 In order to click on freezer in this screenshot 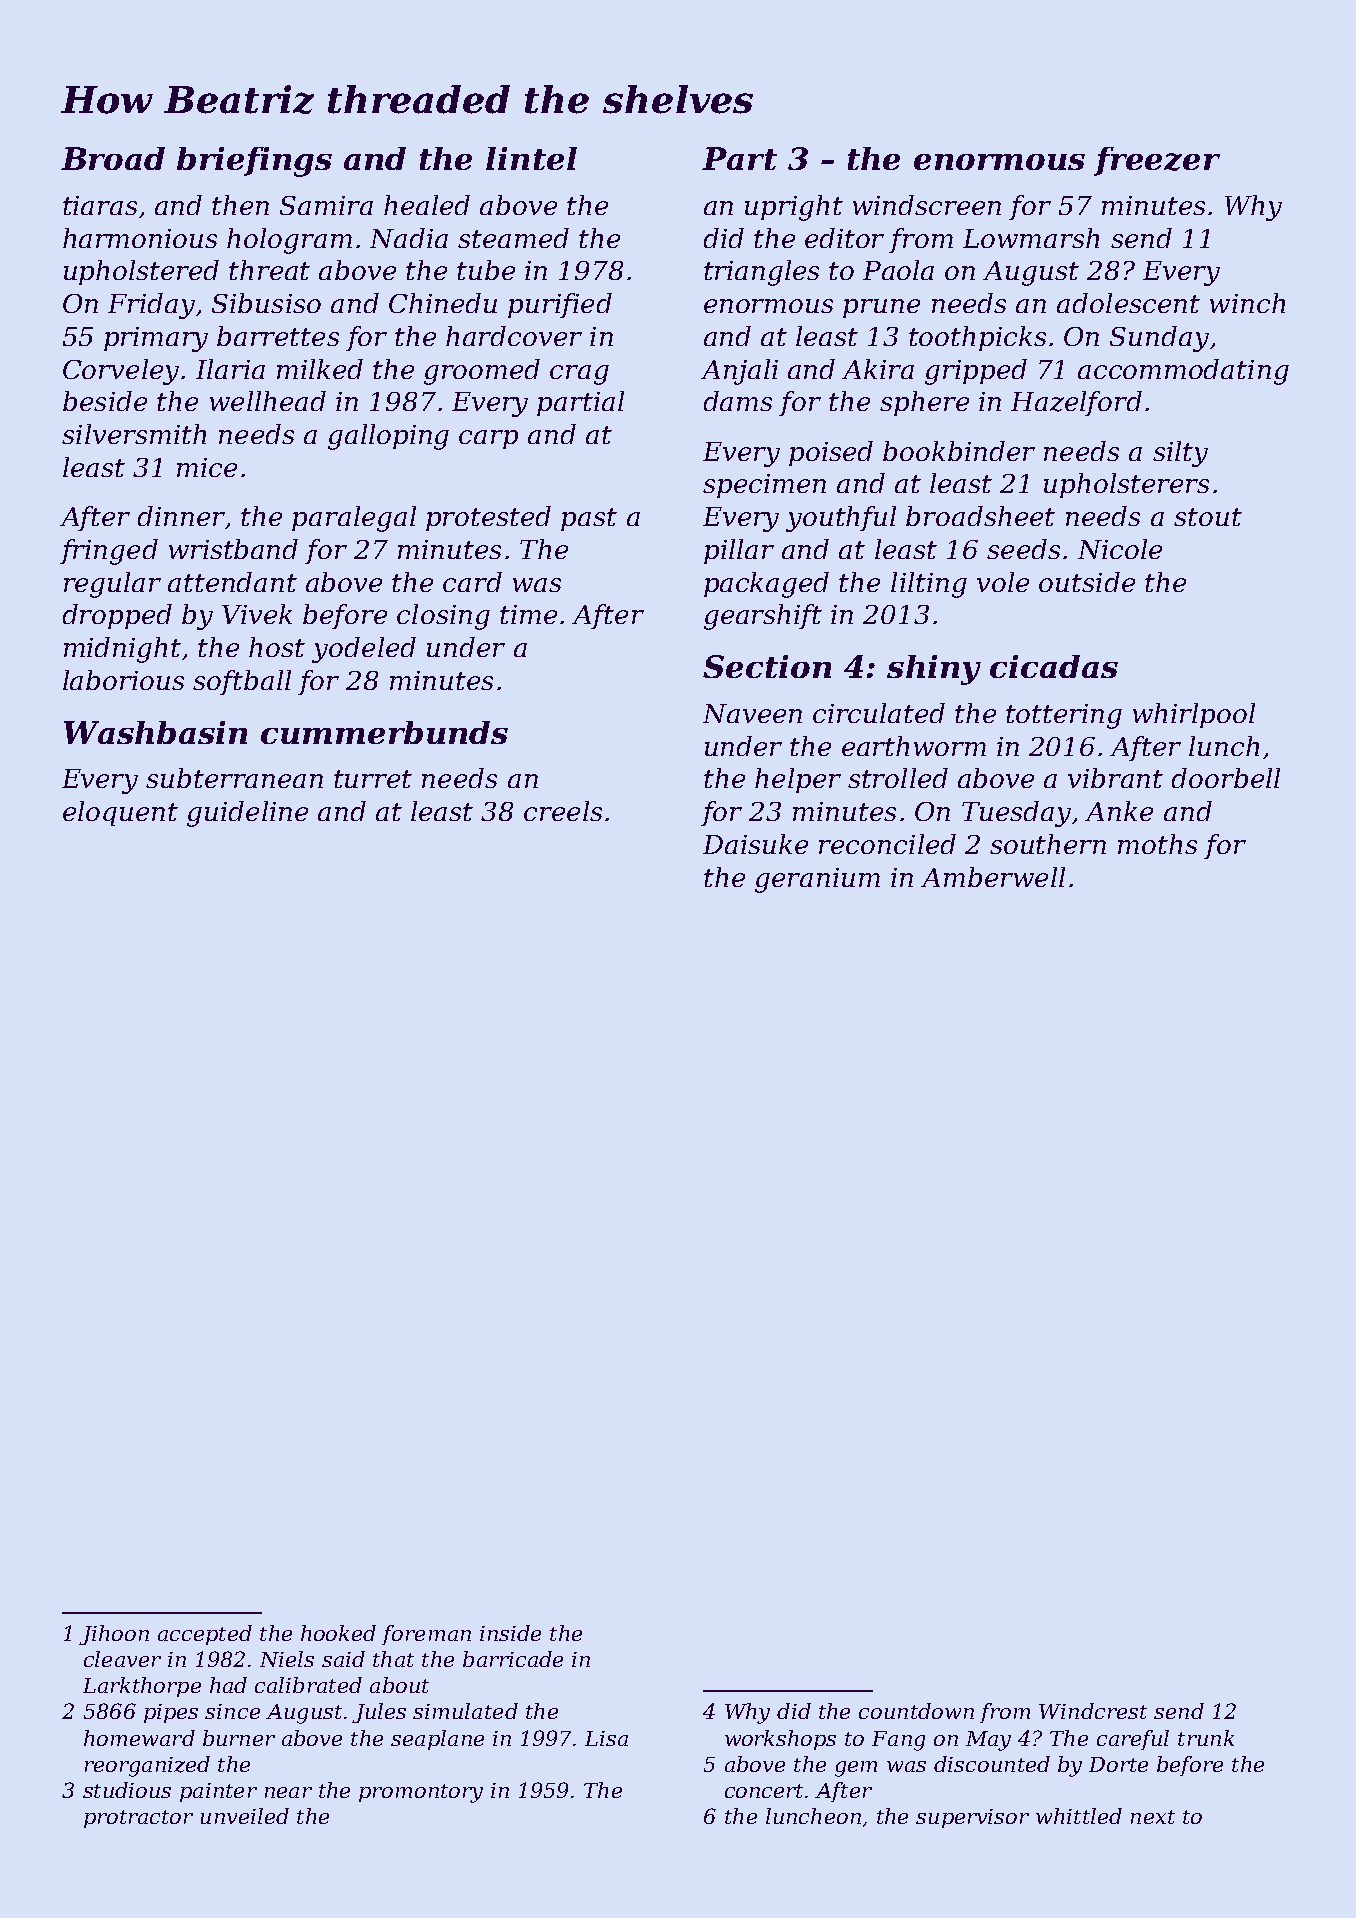, I will do `click(1157, 161)`.
